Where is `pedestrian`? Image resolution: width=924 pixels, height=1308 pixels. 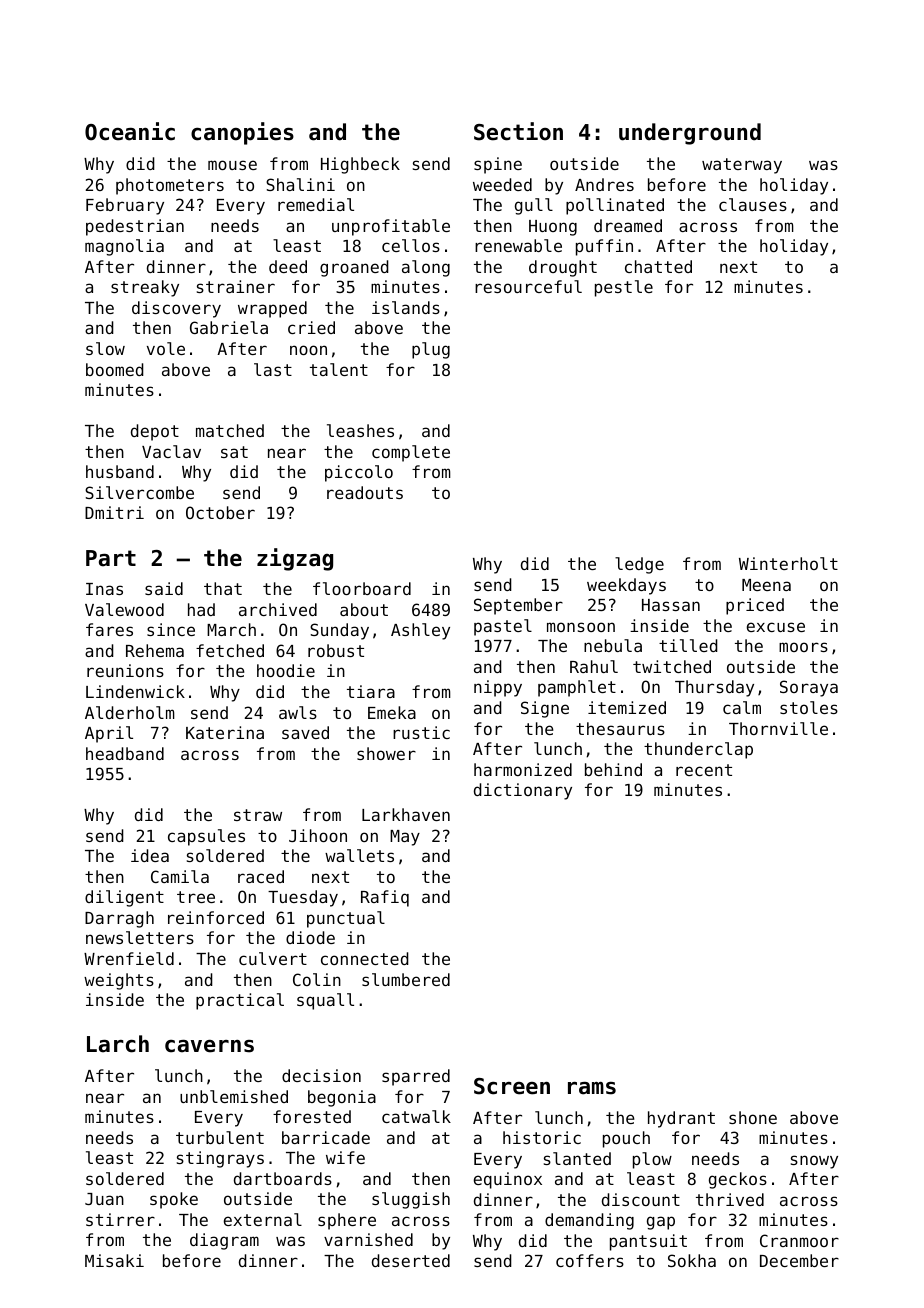
pedestrian is located at coordinates (135, 227).
